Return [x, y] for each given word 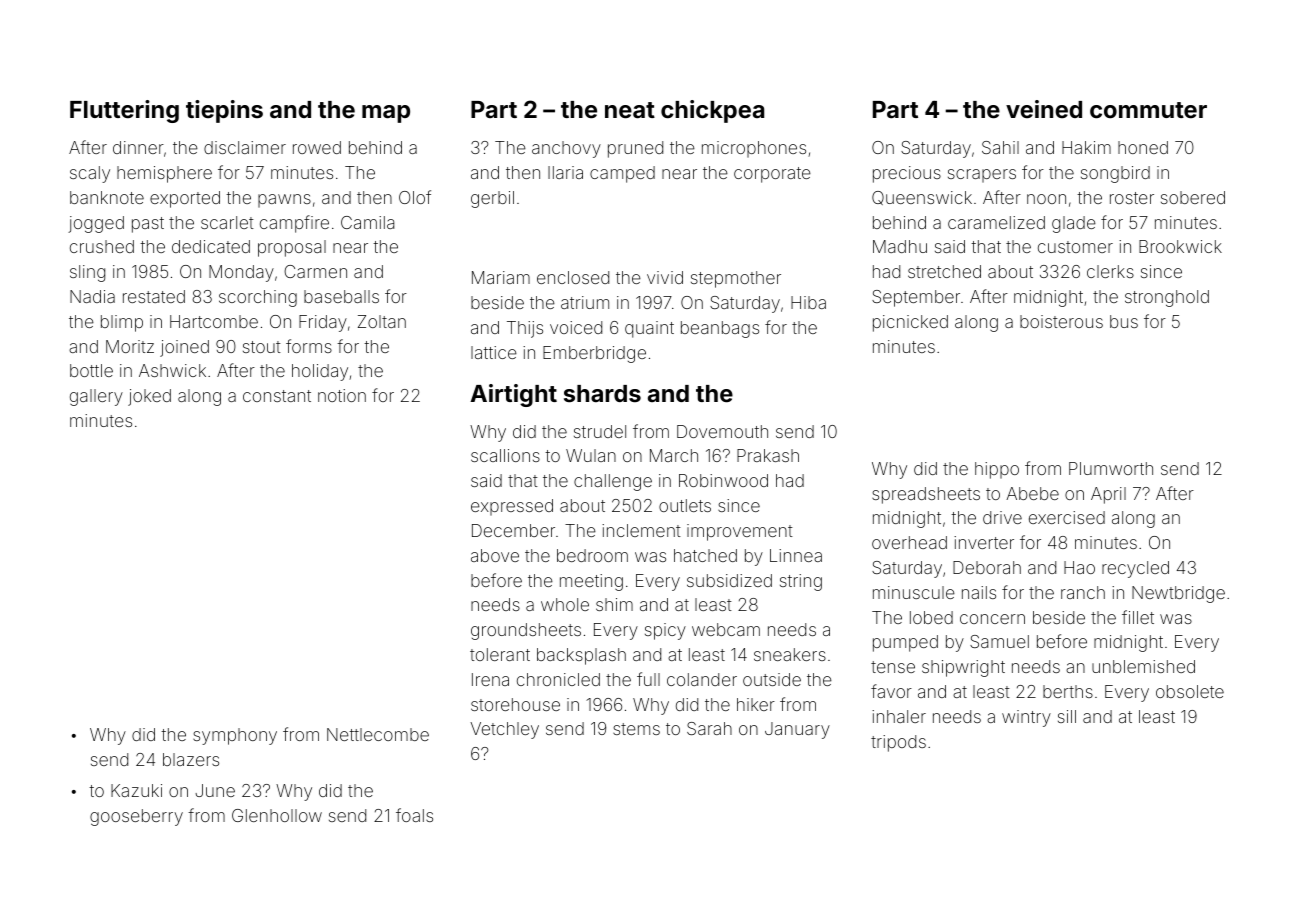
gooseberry [136, 817]
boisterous [1061, 321]
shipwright [963, 668]
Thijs [525, 329]
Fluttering [124, 111]
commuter [1148, 110]
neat [630, 110]
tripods [898, 743]
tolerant [500, 654]
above [495, 555]
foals [414, 815]
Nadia [92, 296]
